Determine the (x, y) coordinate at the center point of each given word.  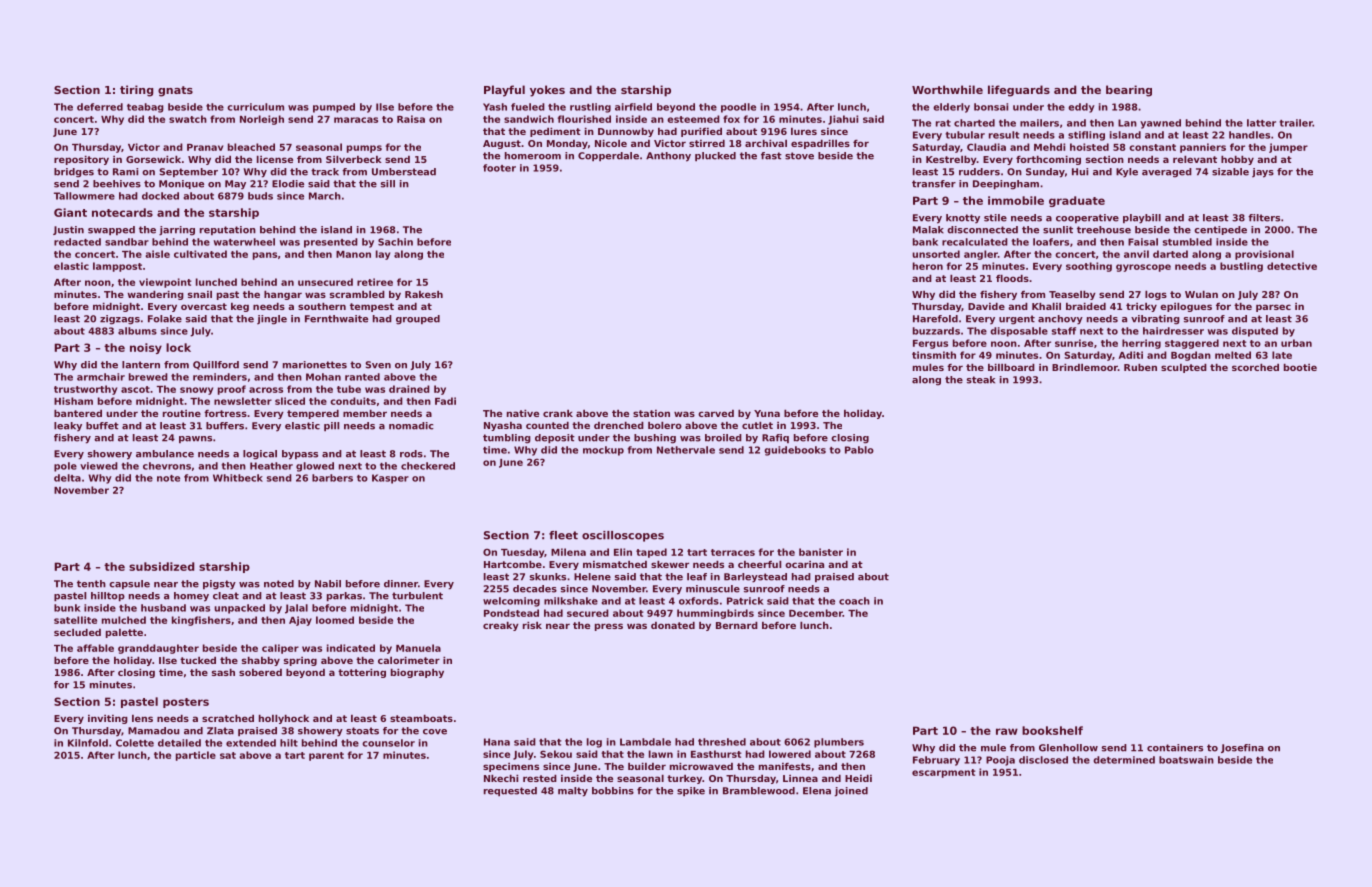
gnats (175, 91)
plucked (715, 156)
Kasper (390, 479)
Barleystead (755, 578)
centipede (1220, 230)
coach (854, 601)
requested (510, 791)
